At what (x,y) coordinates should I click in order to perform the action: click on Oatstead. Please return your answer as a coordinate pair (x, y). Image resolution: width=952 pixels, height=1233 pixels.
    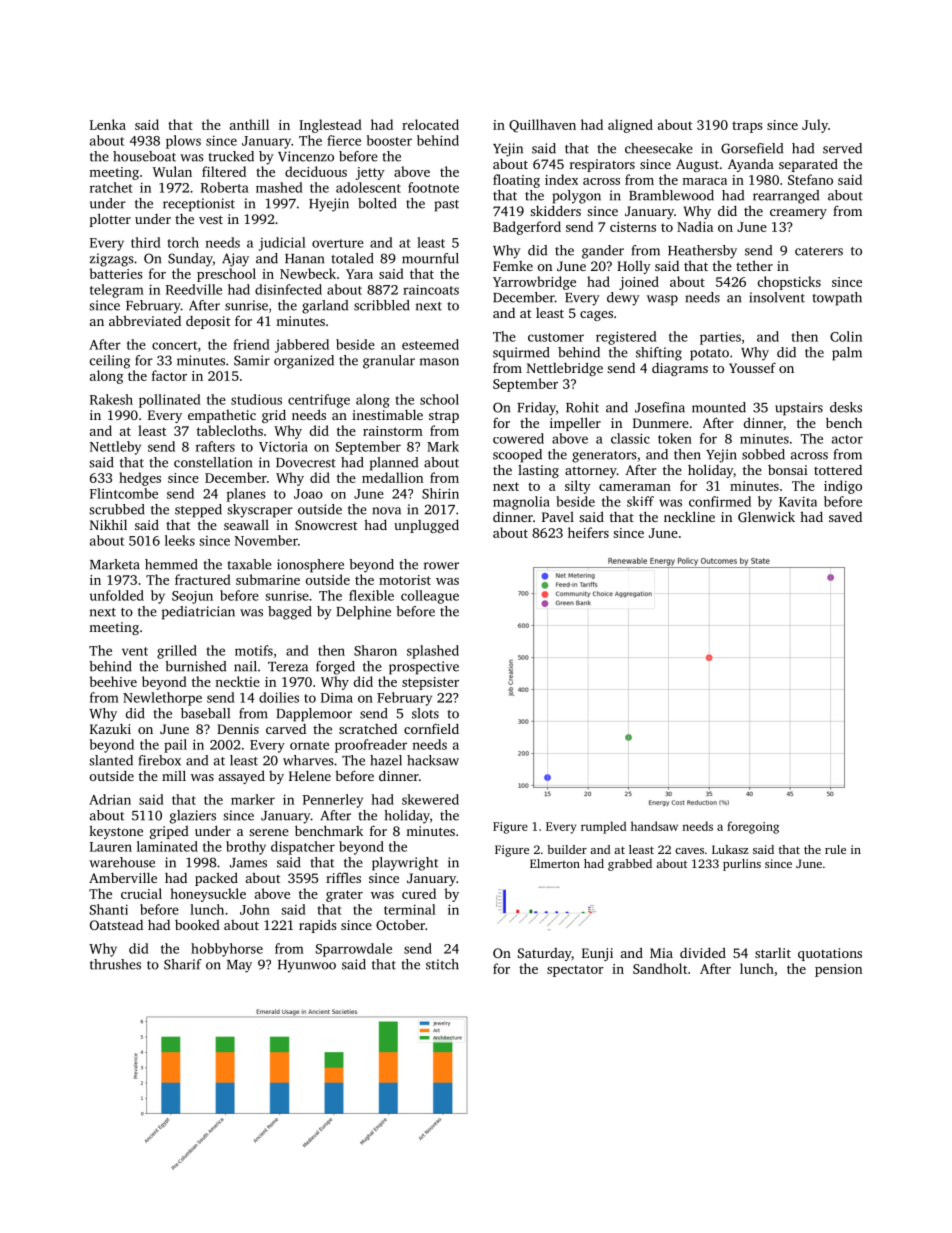
    Looking at the image, I should click on (116, 925).
